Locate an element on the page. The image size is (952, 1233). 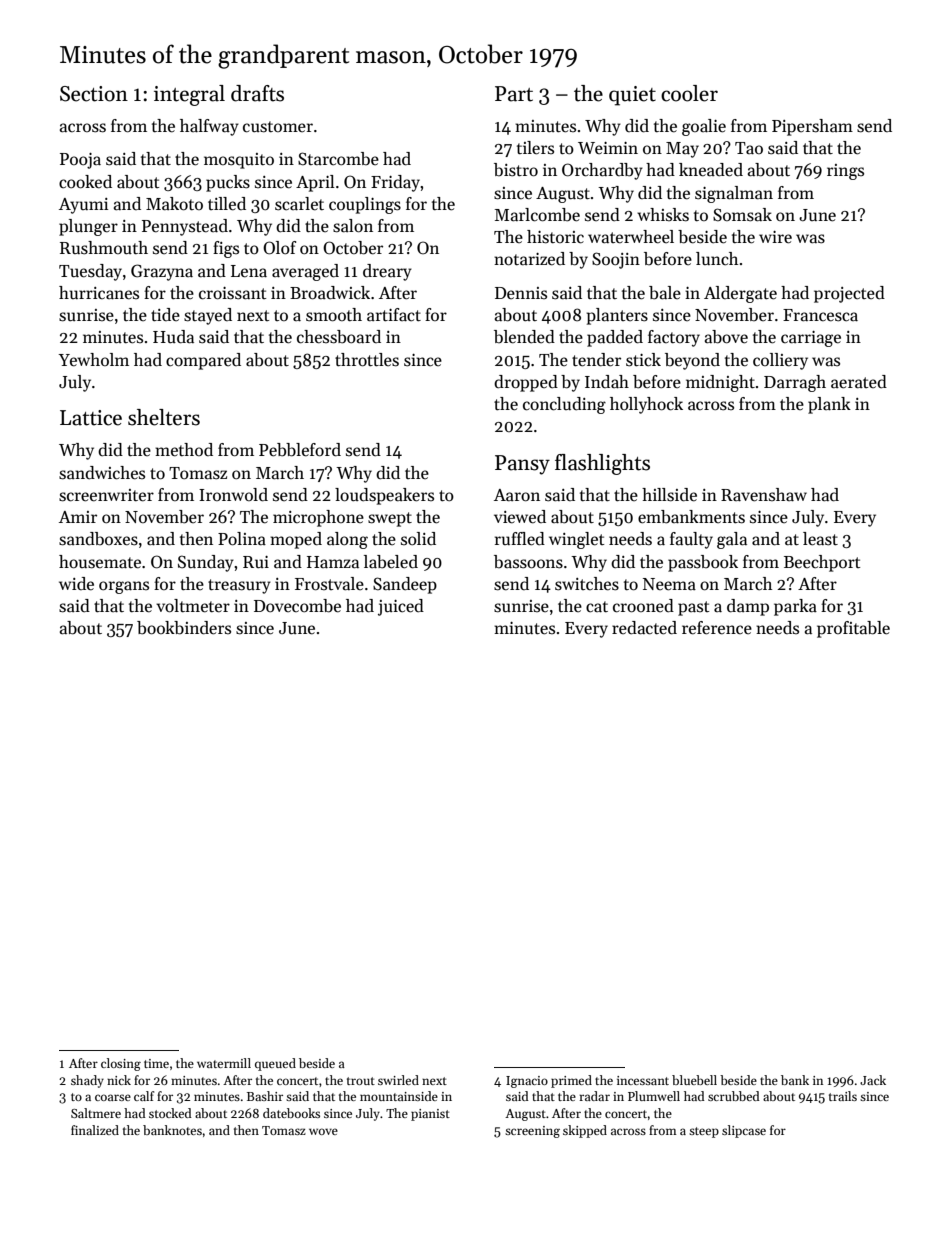
parka is located at coordinates (795, 607).
